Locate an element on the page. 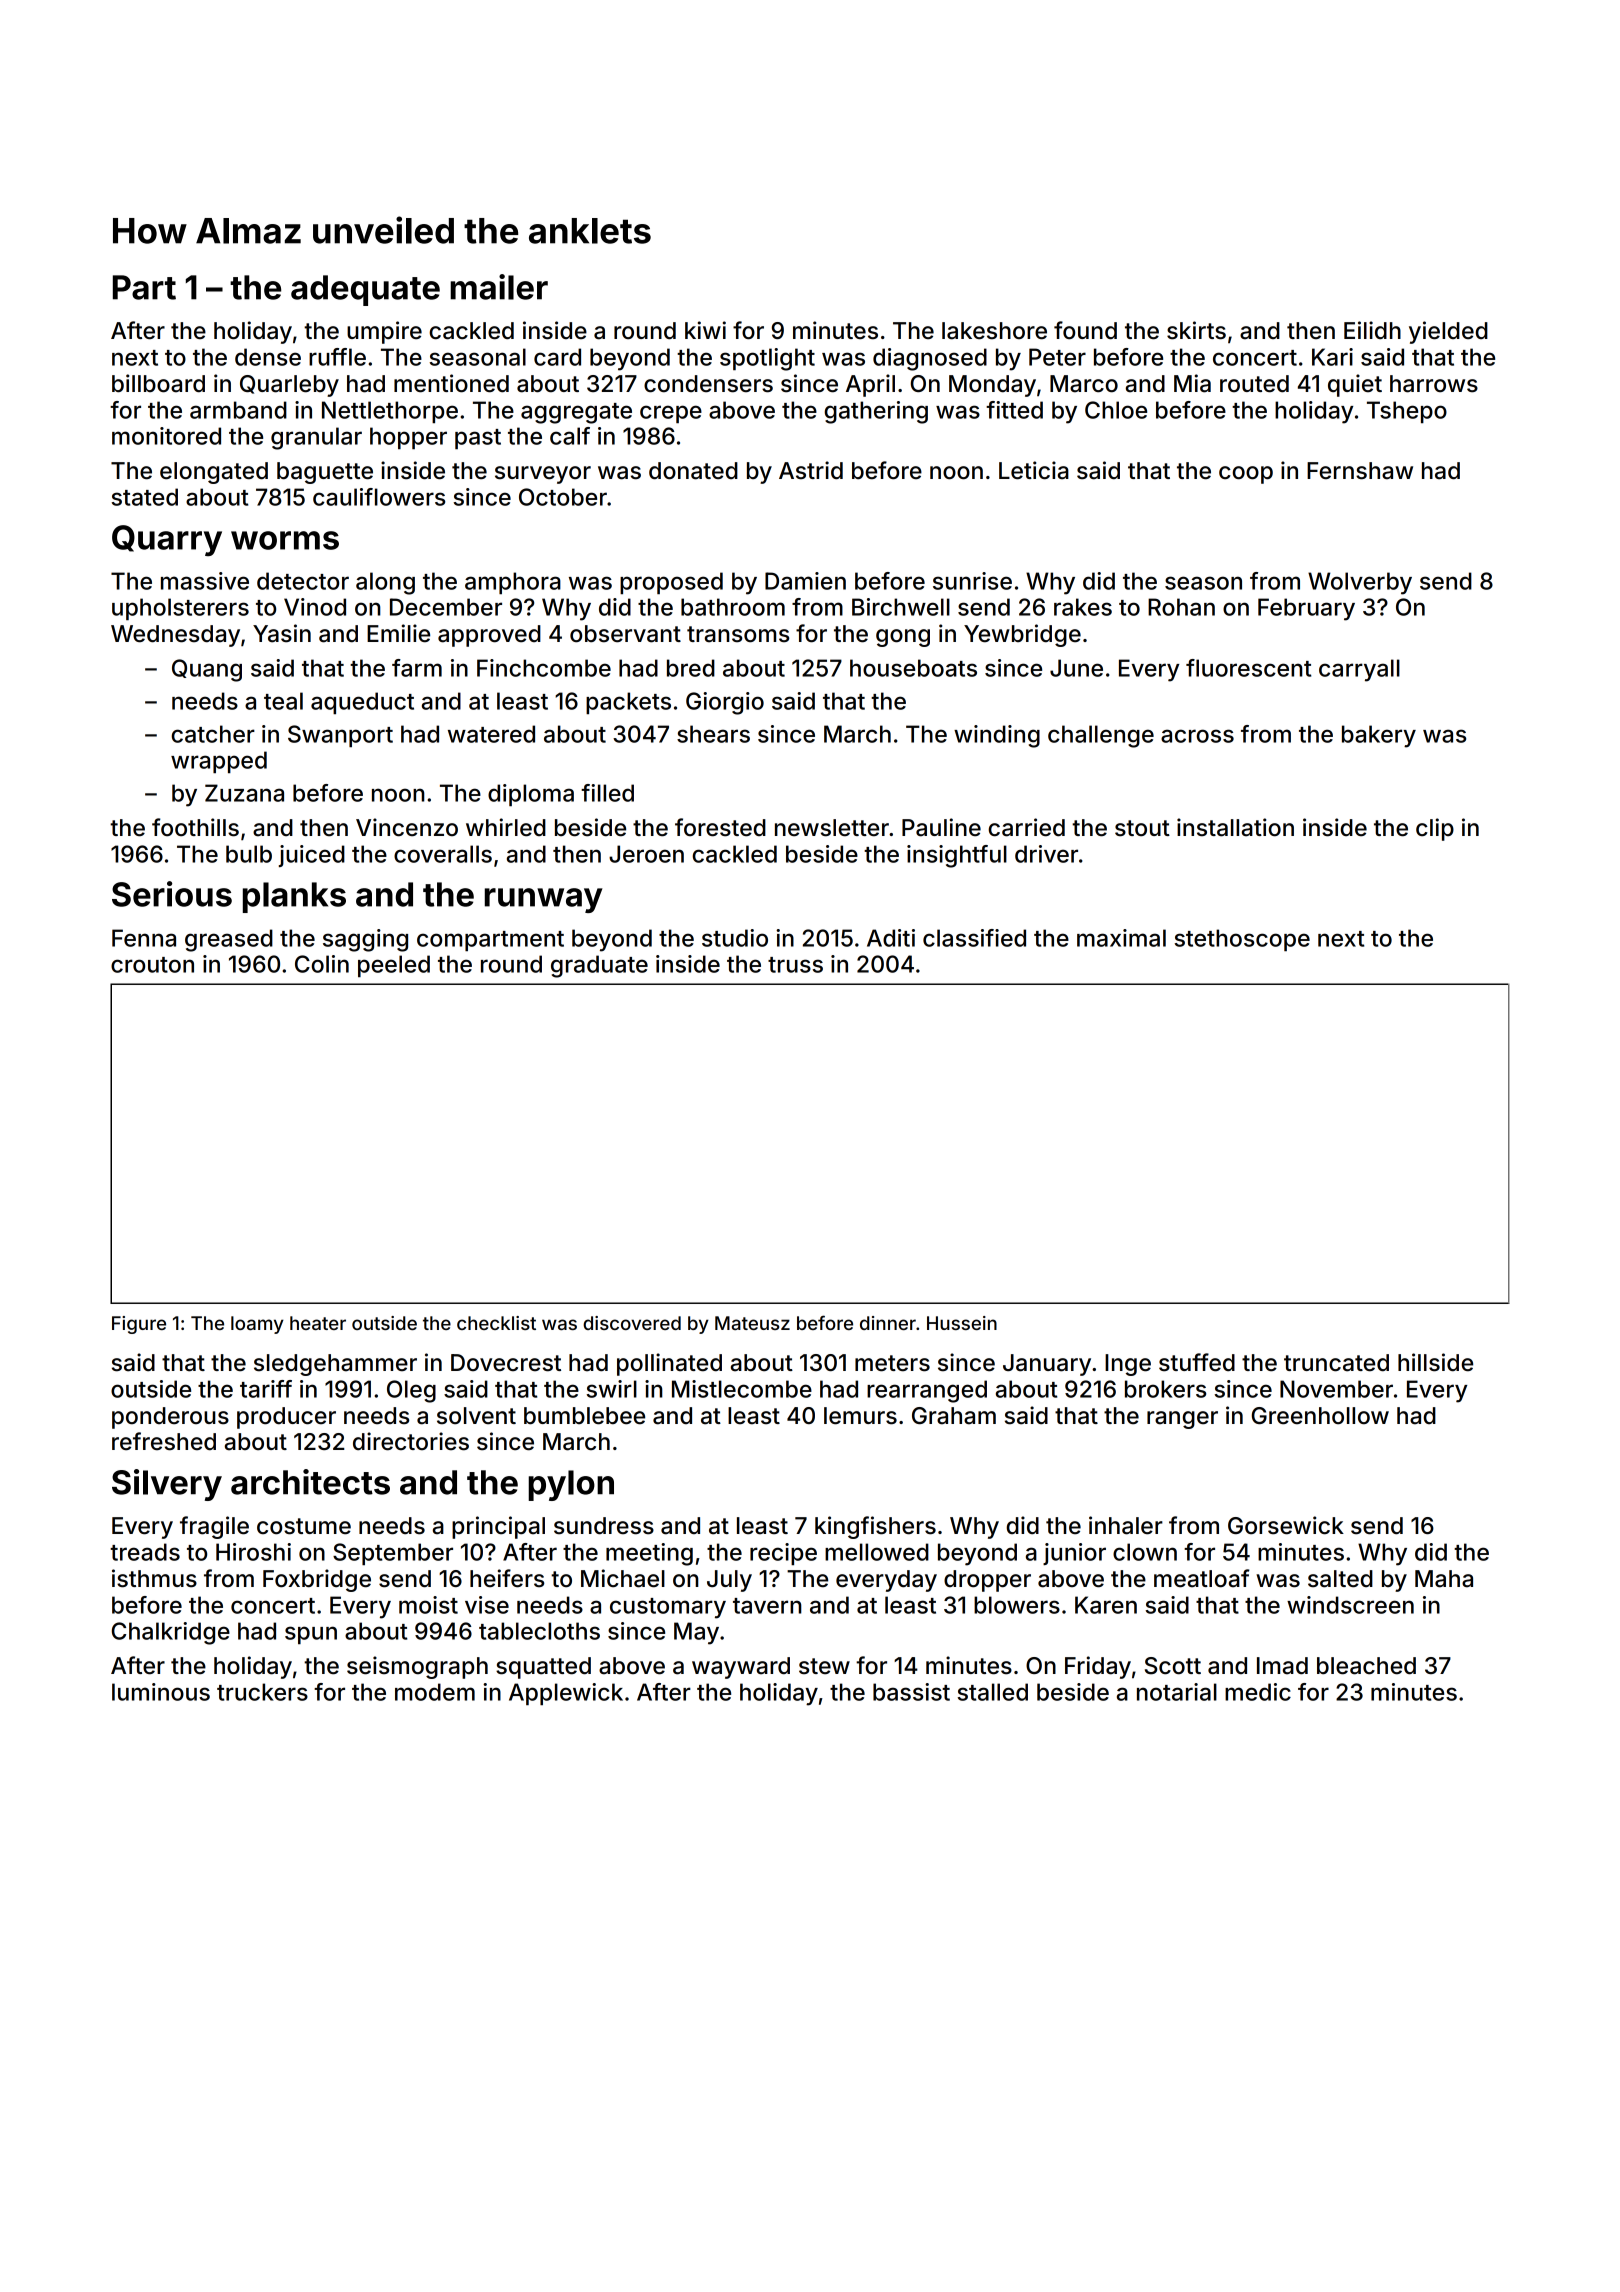 This document has height=2292, width=1620. truss is located at coordinates (795, 965).
